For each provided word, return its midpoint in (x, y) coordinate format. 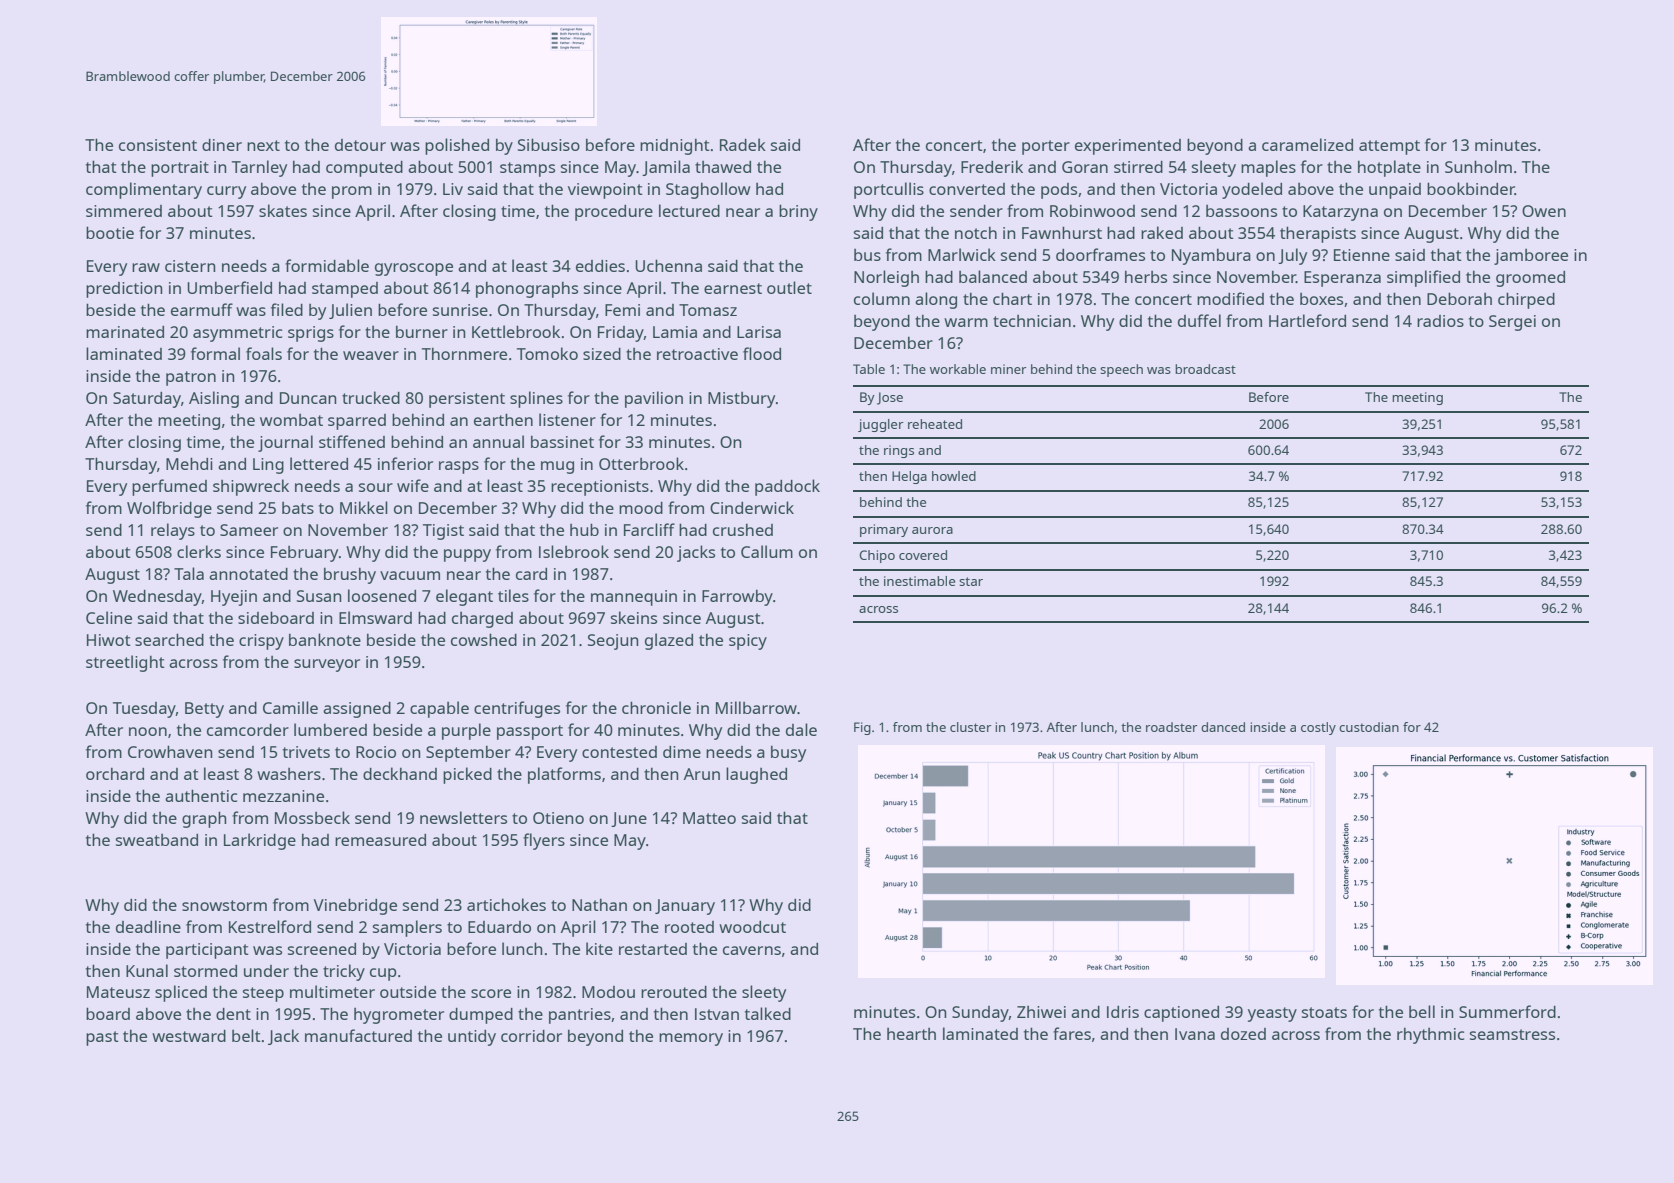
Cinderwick (752, 507)
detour (360, 145)
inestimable (919, 581)
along (936, 300)
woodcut (752, 927)
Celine (109, 617)
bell (1422, 1011)
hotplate (1389, 168)
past (102, 1038)
